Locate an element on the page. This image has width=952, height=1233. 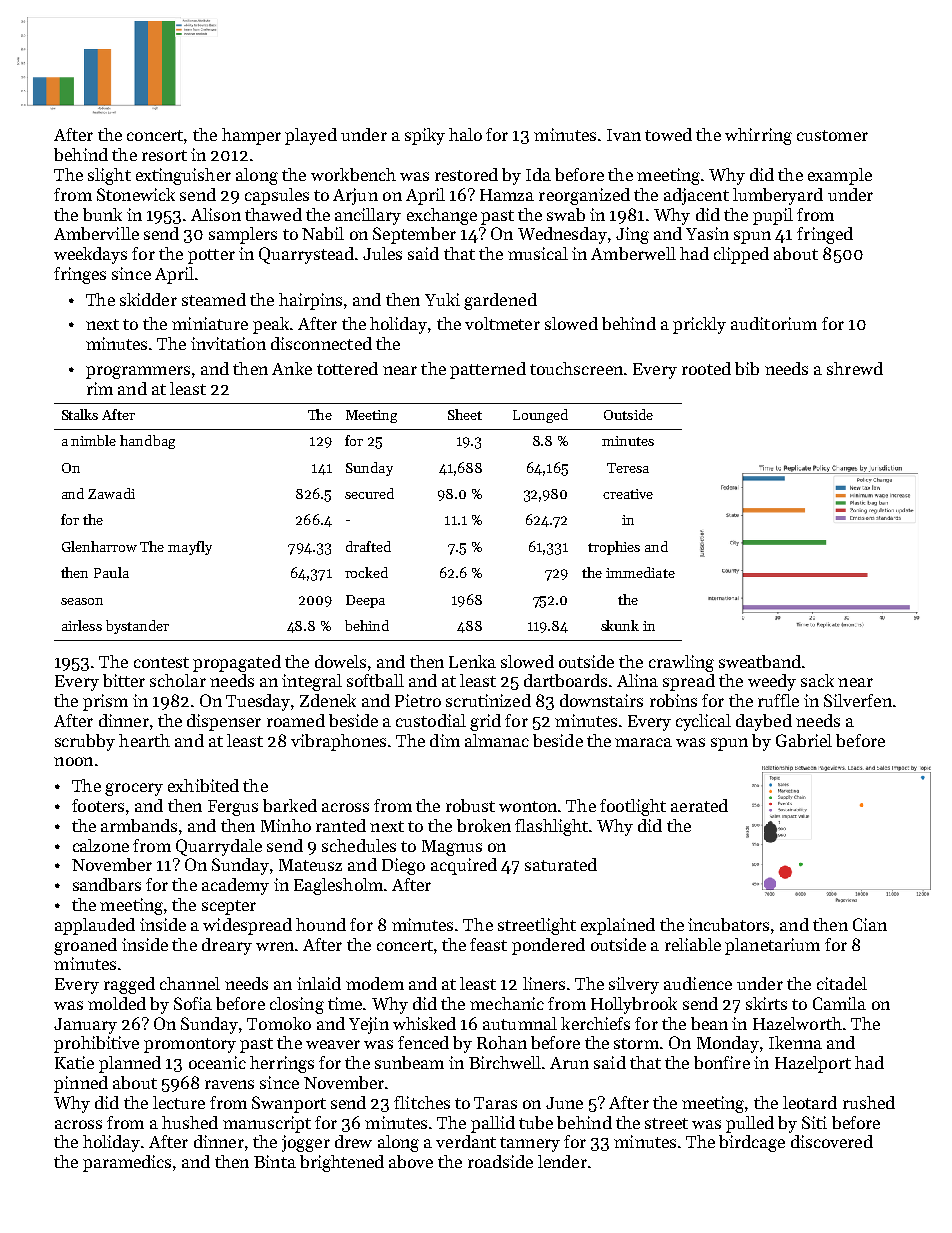
Cian is located at coordinates (870, 924).
